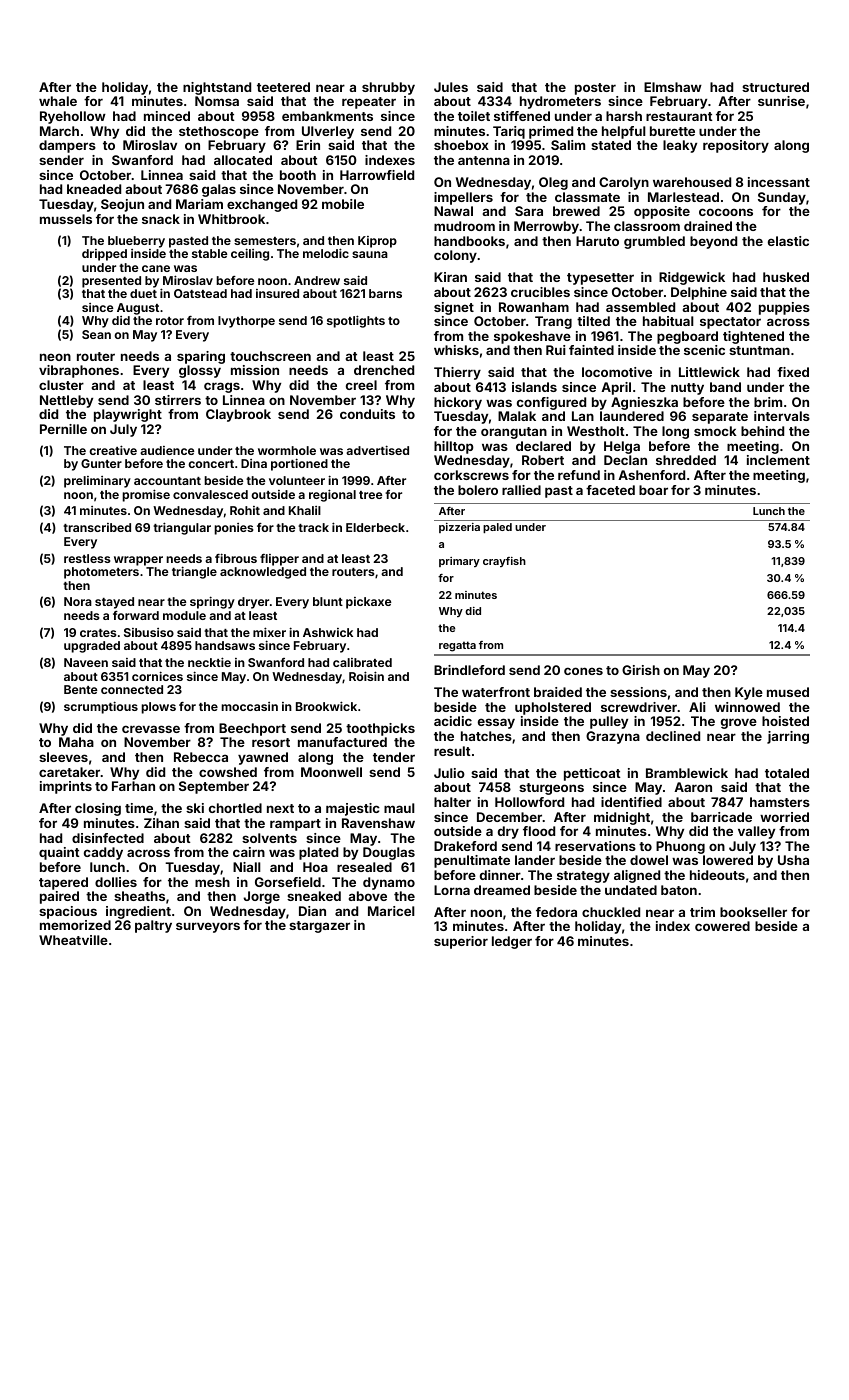 This document has height=1400, width=849. I want to click on result, so click(452, 751).
